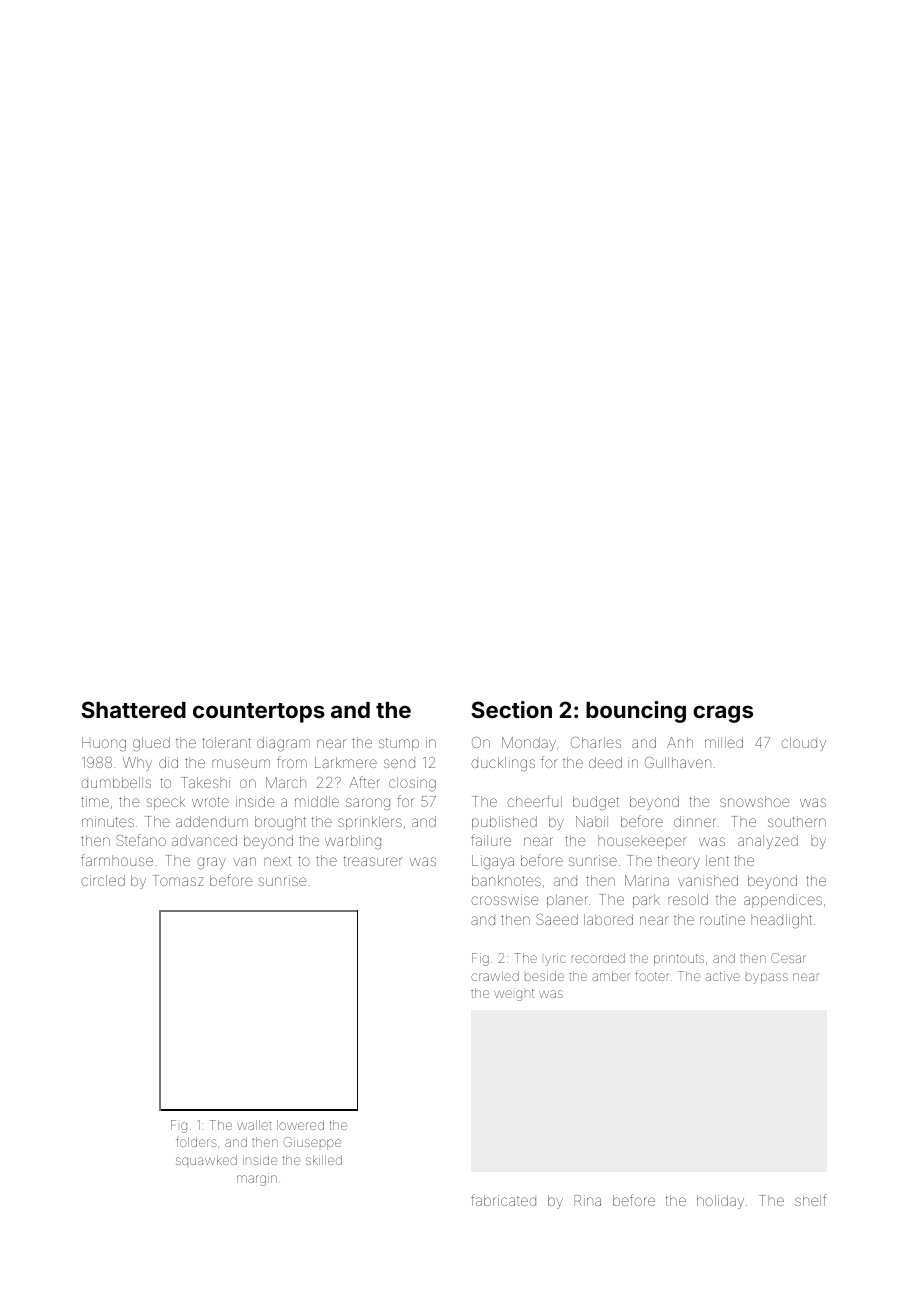 Image resolution: width=908 pixels, height=1316 pixels. I want to click on countertops, so click(259, 713).
